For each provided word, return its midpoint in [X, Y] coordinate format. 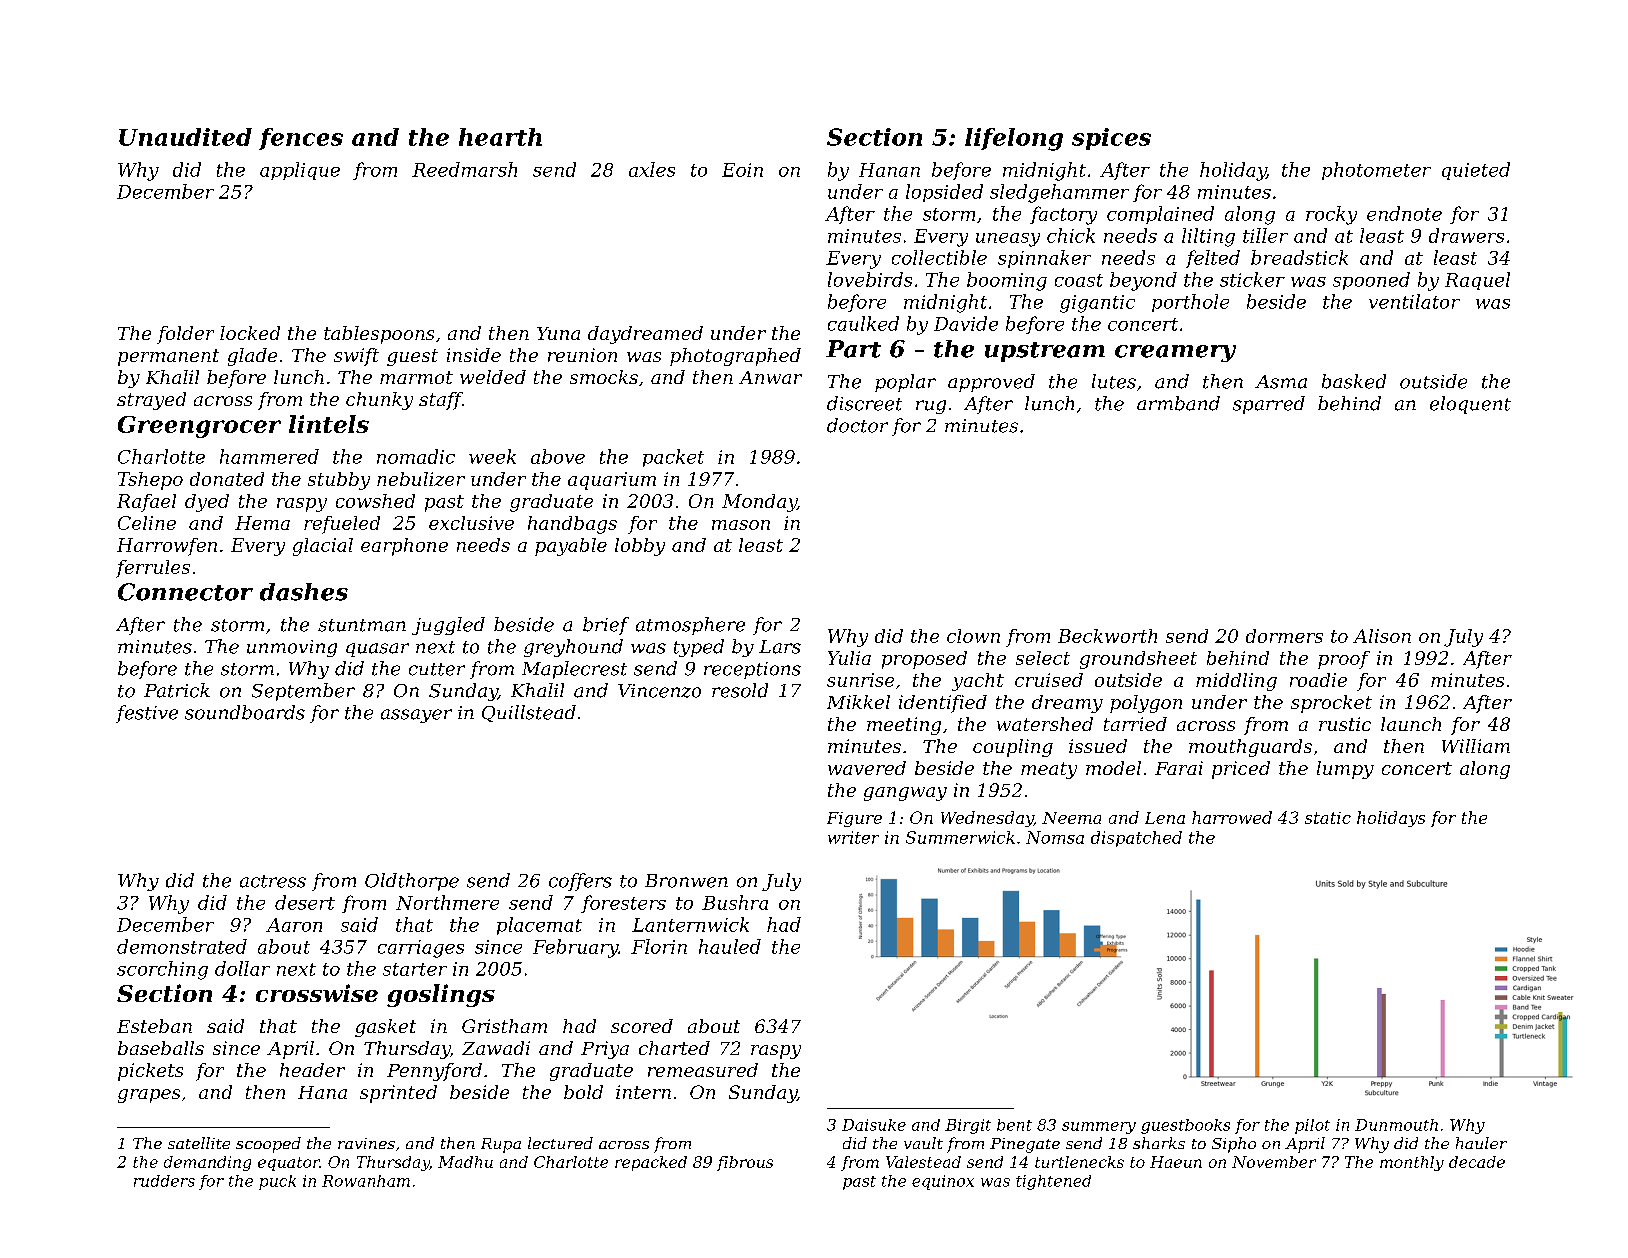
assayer [416, 716]
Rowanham [366, 1181]
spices [1111, 139]
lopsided [944, 193]
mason [741, 525]
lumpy [1345, 770]
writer [853, 837]
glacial [323, 547]
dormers [1284, 636]
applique [300, 171]
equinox [943, 1182]
